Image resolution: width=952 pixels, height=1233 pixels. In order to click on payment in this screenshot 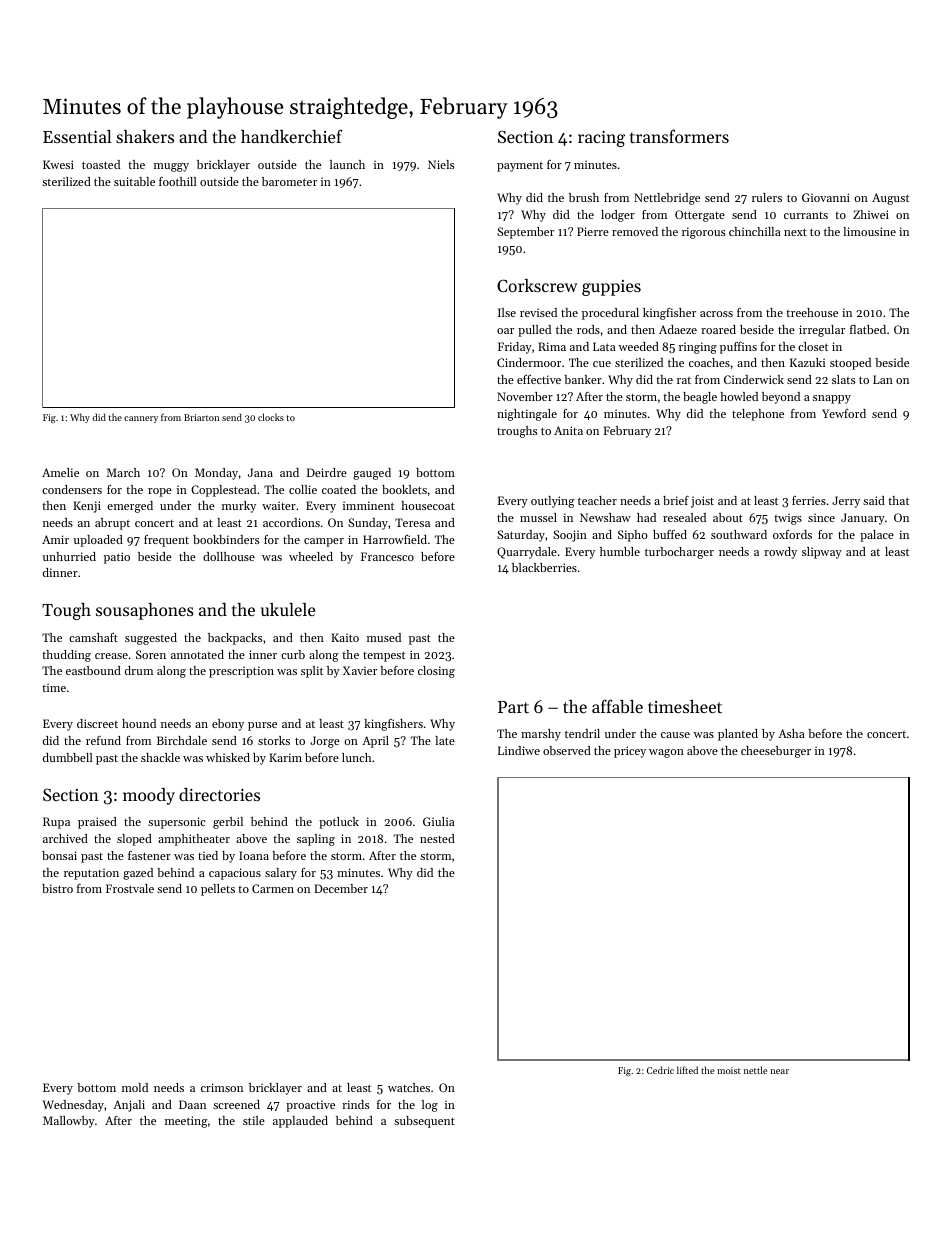, I will do `click(520, 167)`.
